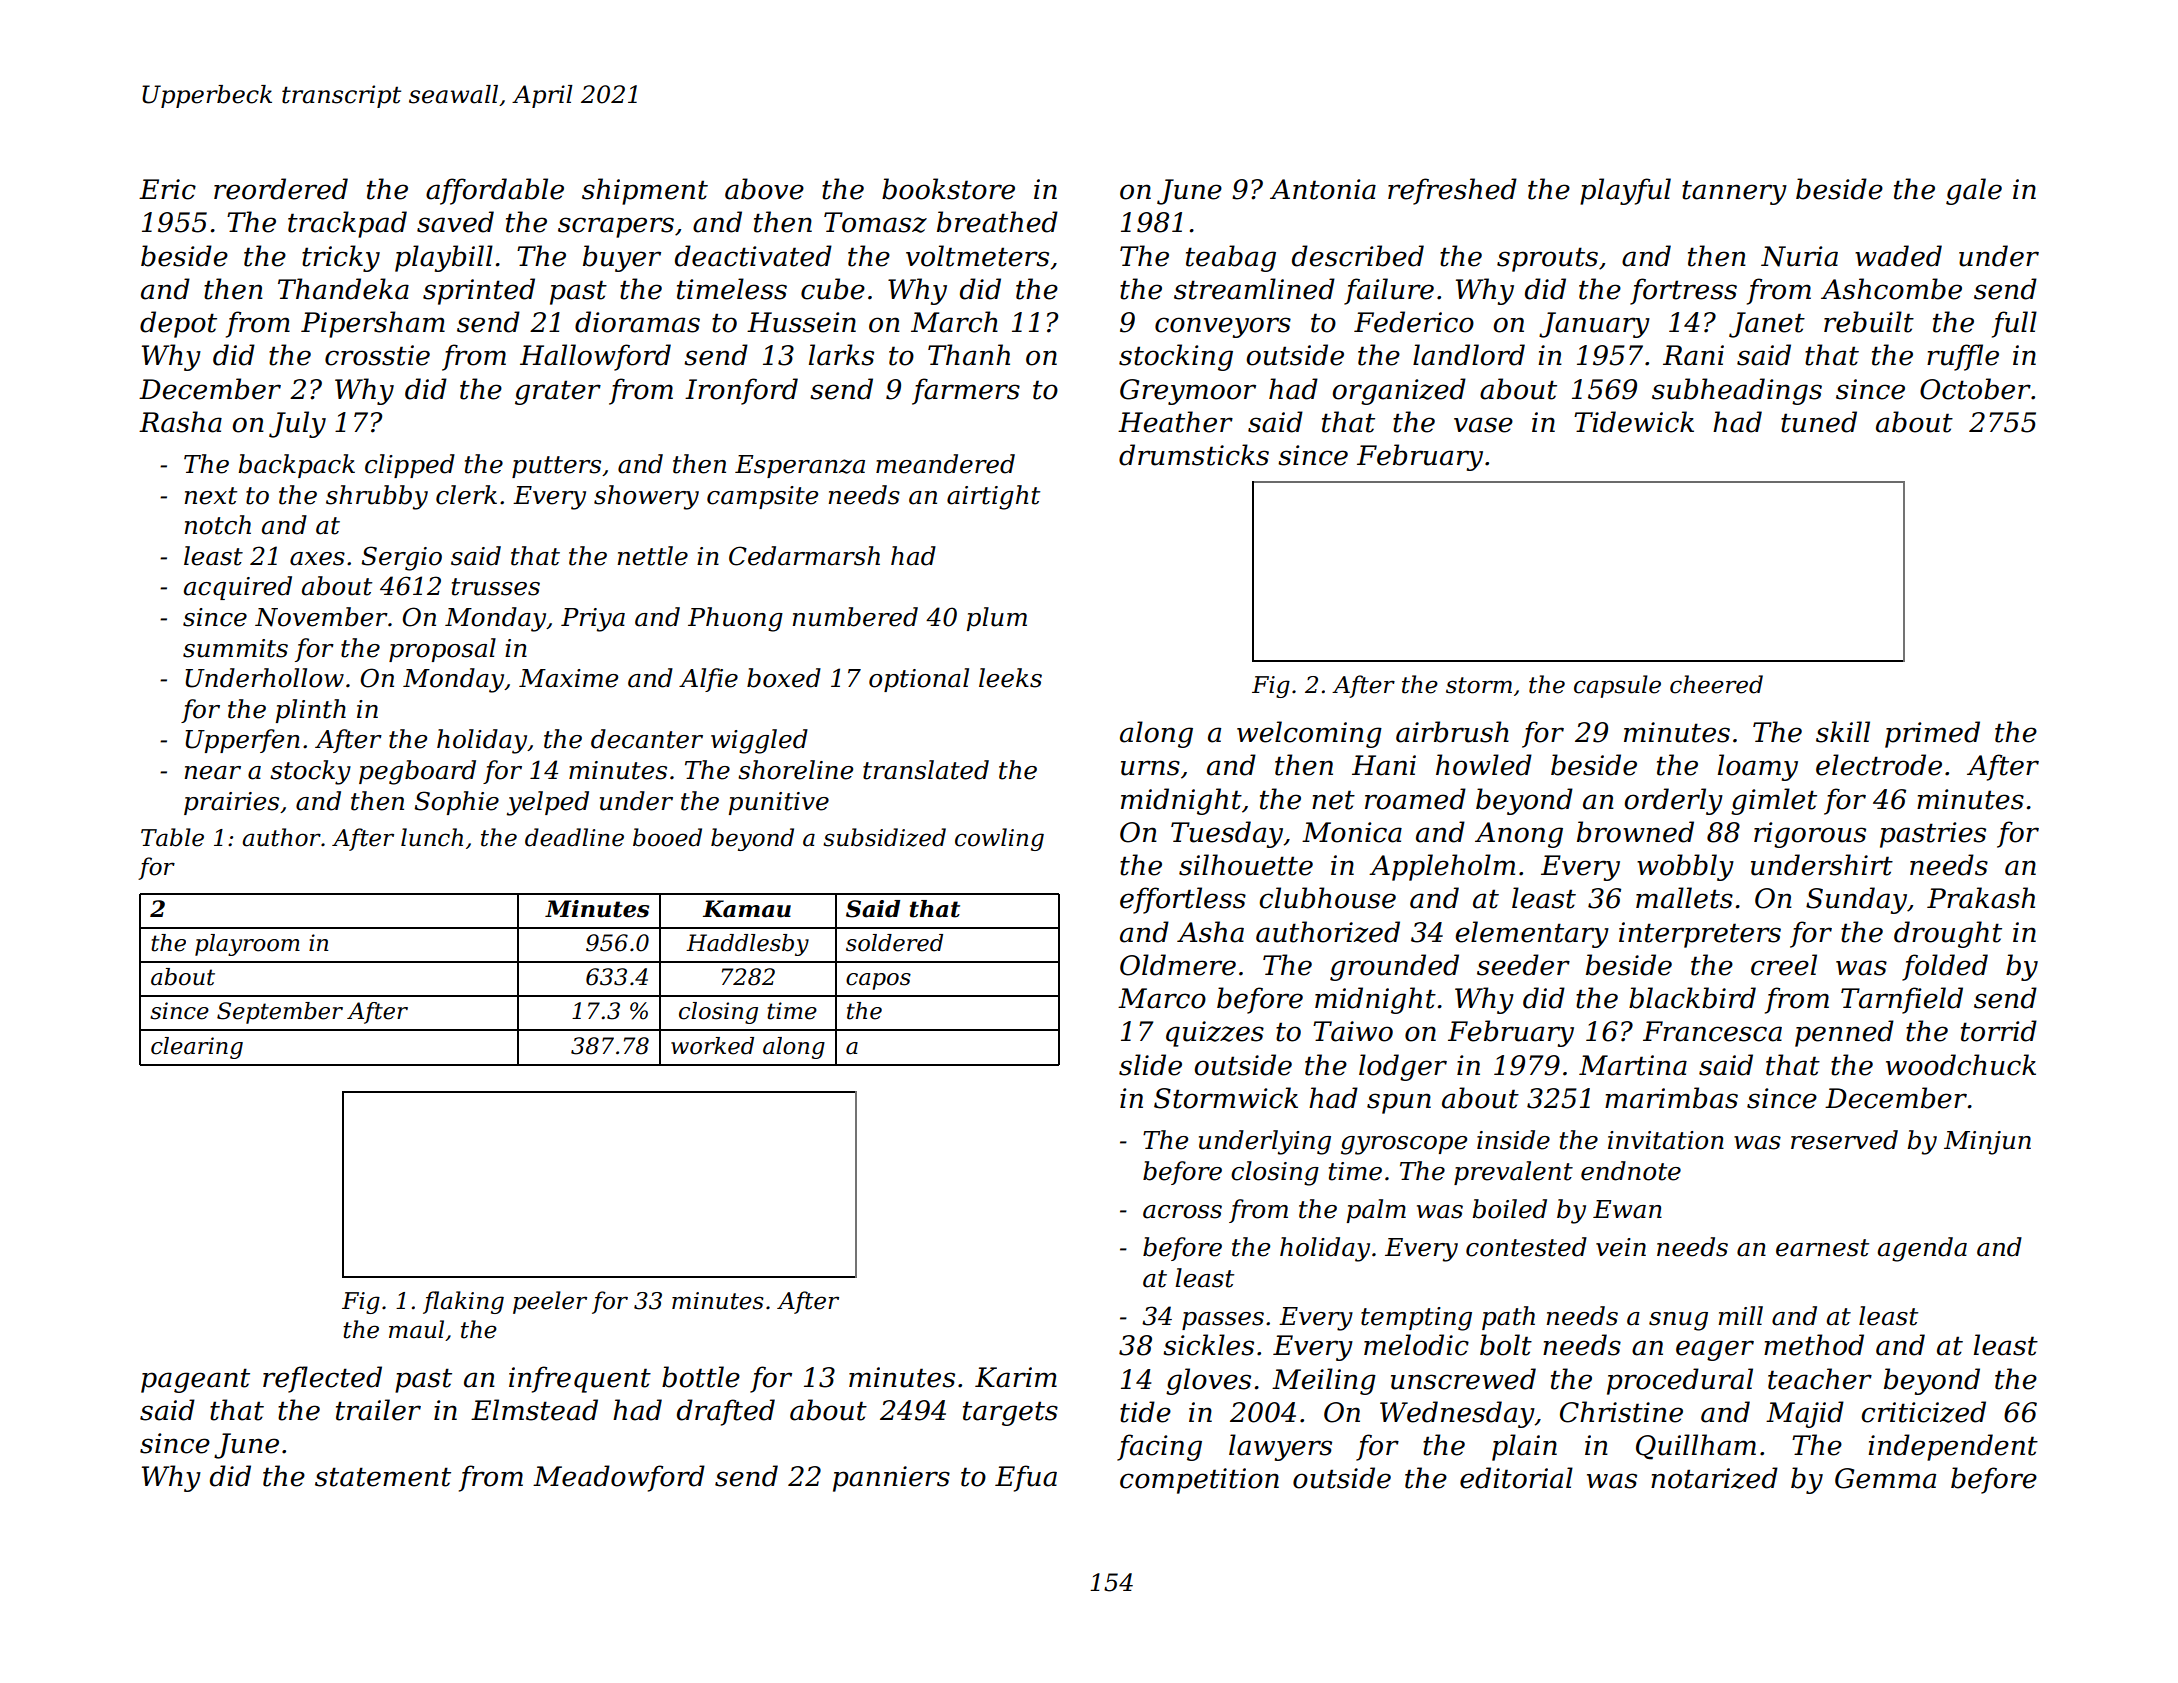 The width and height of the screenshot is (2178, 1683). What do you see at coordinates (764, 189) in the screenshot?
I see `above` at bounding box center [764, 189].
